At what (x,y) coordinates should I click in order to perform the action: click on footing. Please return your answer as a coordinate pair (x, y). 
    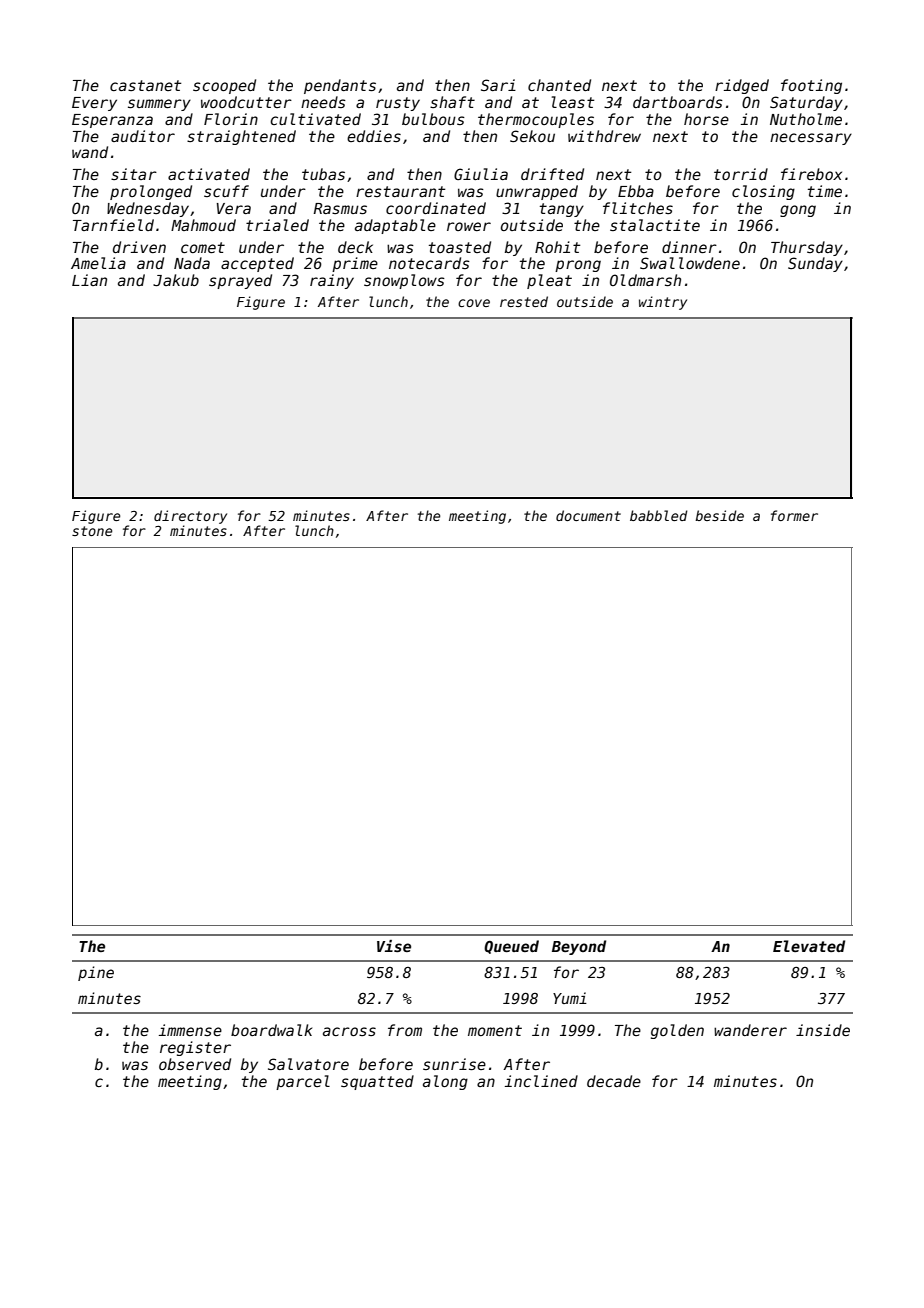
    Looking at the image, I should click on (811, 86).
